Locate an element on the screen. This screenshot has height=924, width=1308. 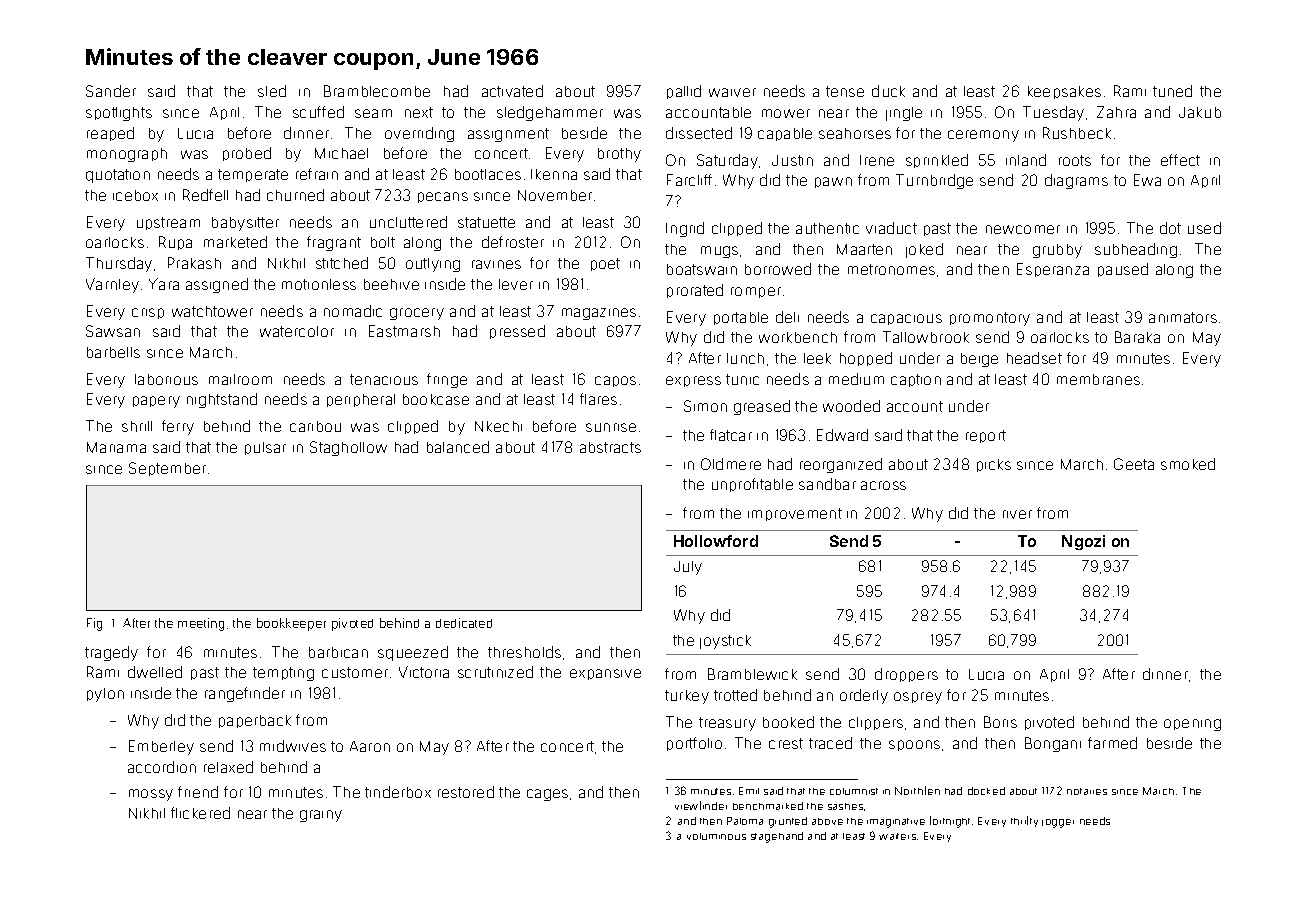
romper is located at coordinates (756, 292).
